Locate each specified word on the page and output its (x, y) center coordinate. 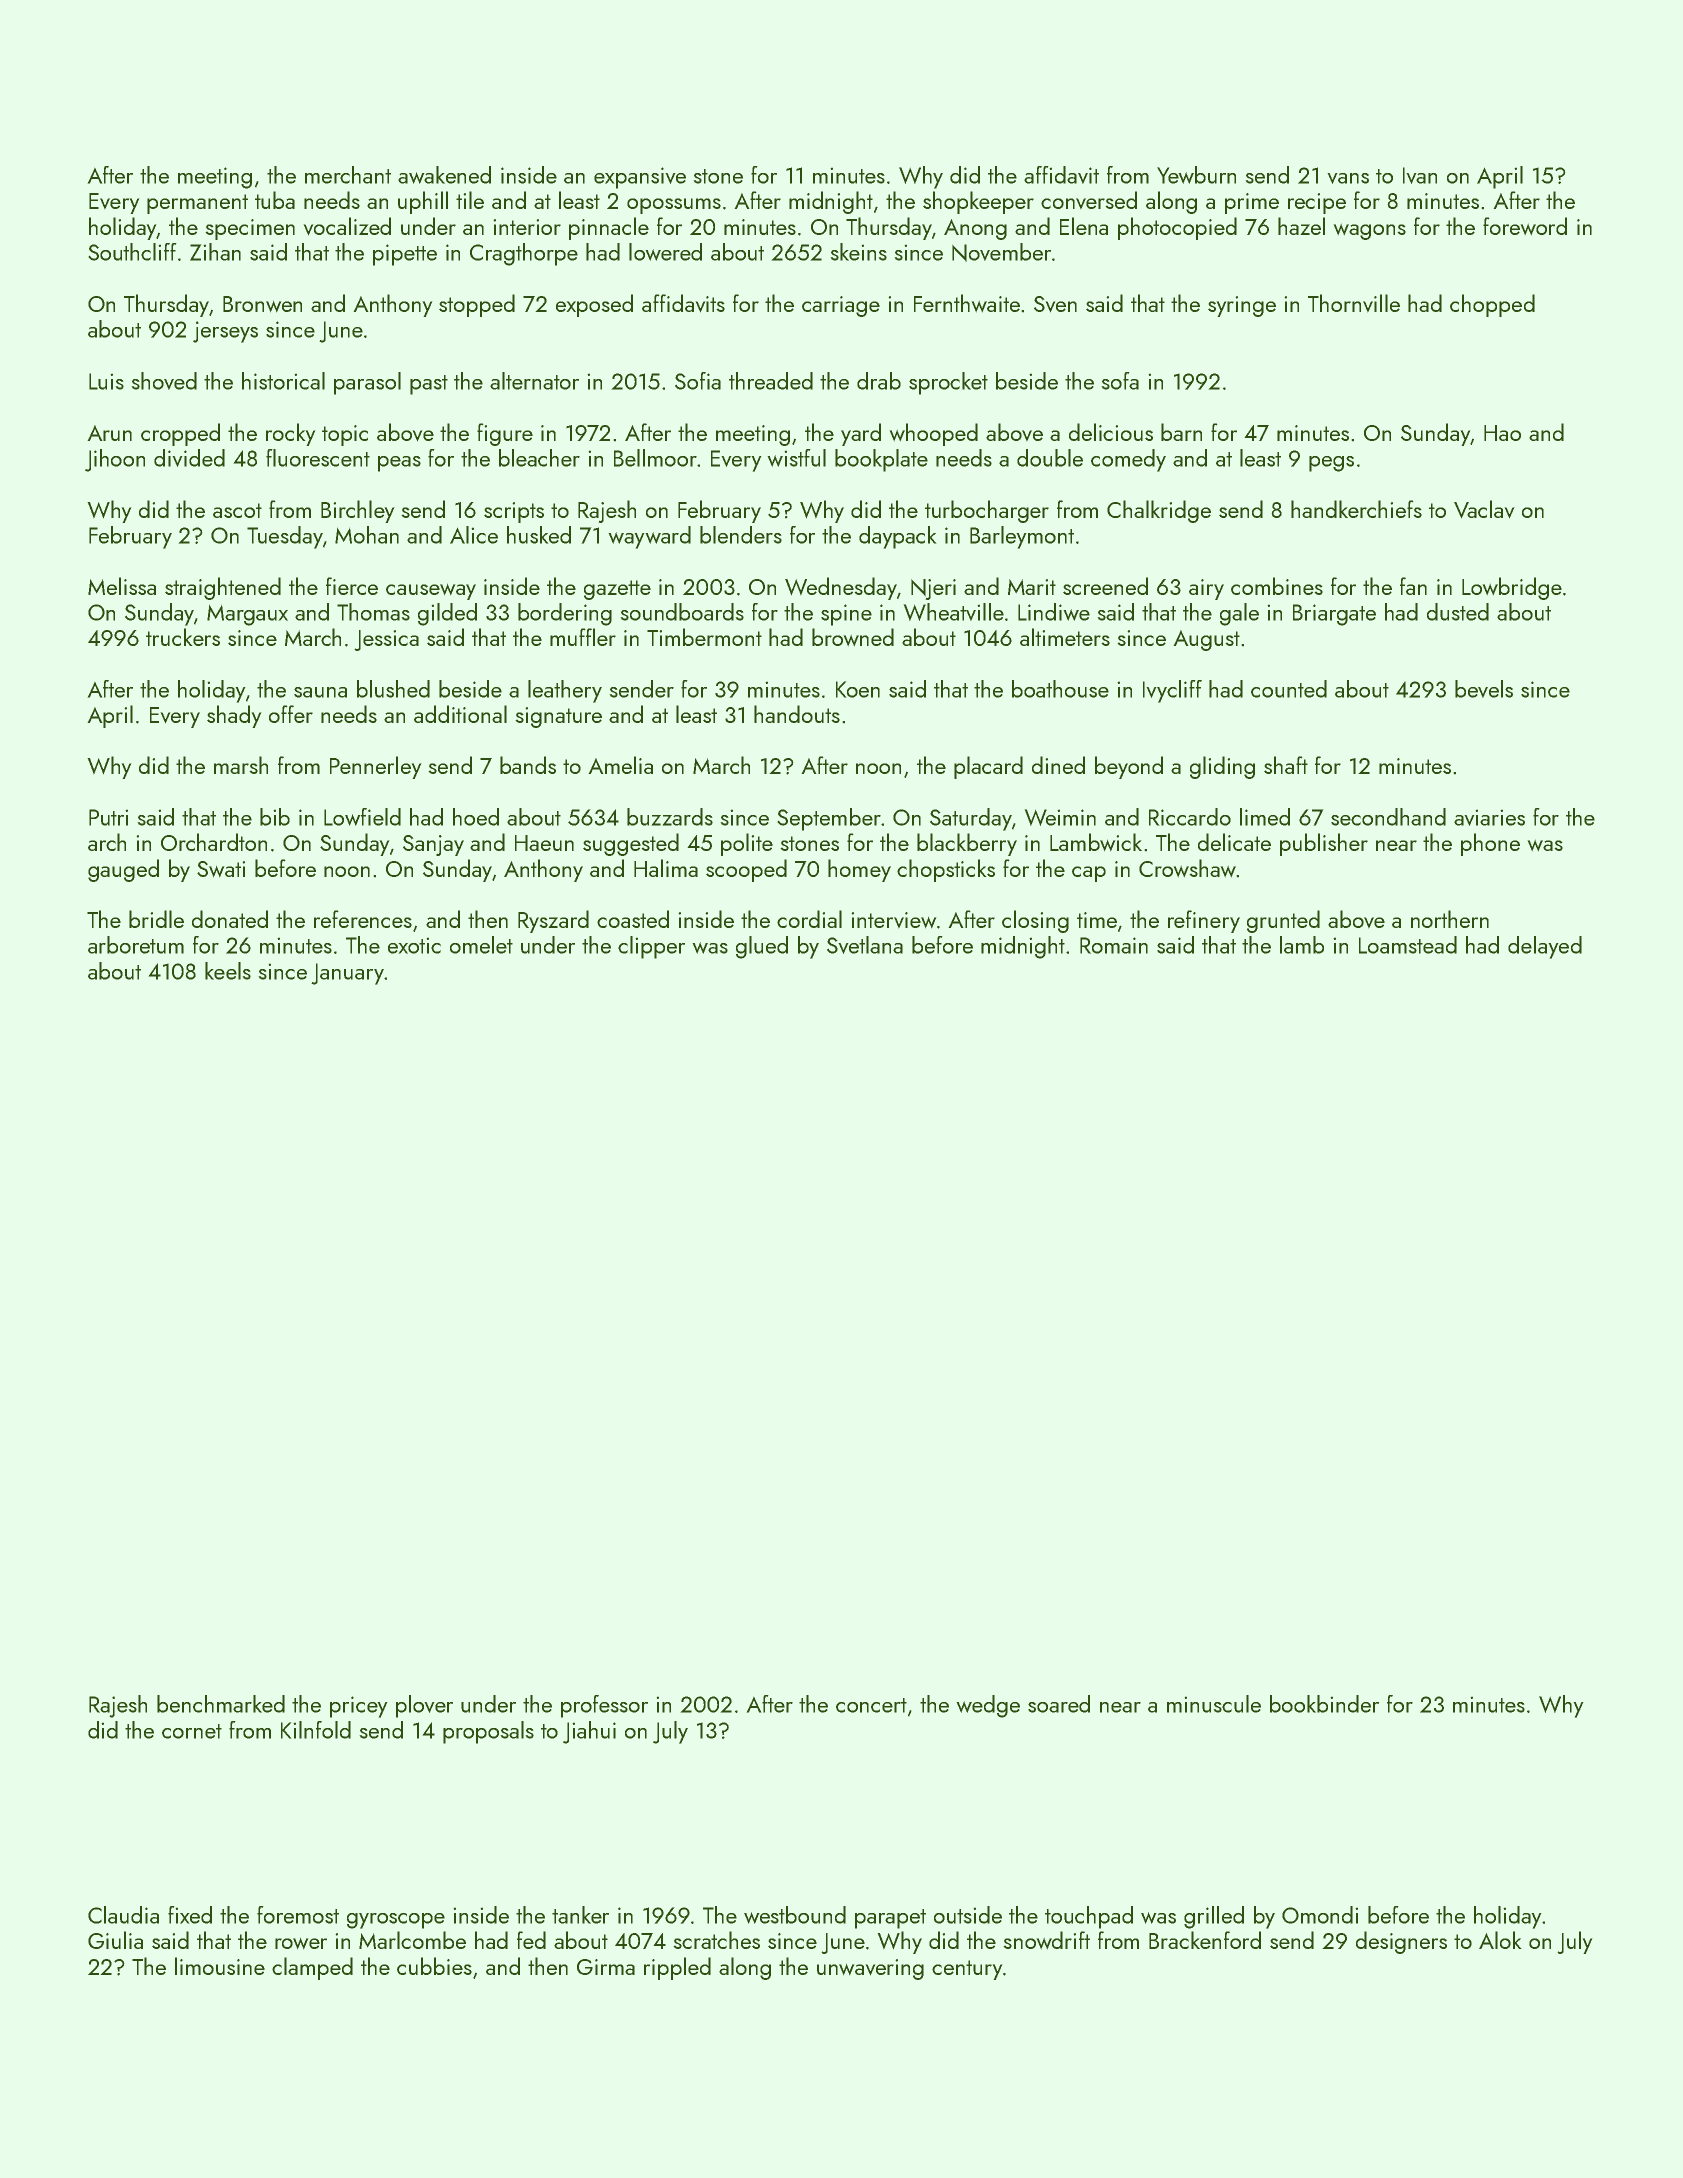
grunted (1283, 921)
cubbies (434, 1966)
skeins (859, 252)
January (348, 974)
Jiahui (589, 1732)
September (829, 819)
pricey (358, 1707)
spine (846, 615)
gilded (447, 614)
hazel (1301, 226)
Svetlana (865, 945)
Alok (1500, 1940)
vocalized (347, 226)
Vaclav (1484, 509)
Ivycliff (1172, 691)
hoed (476, 817)
